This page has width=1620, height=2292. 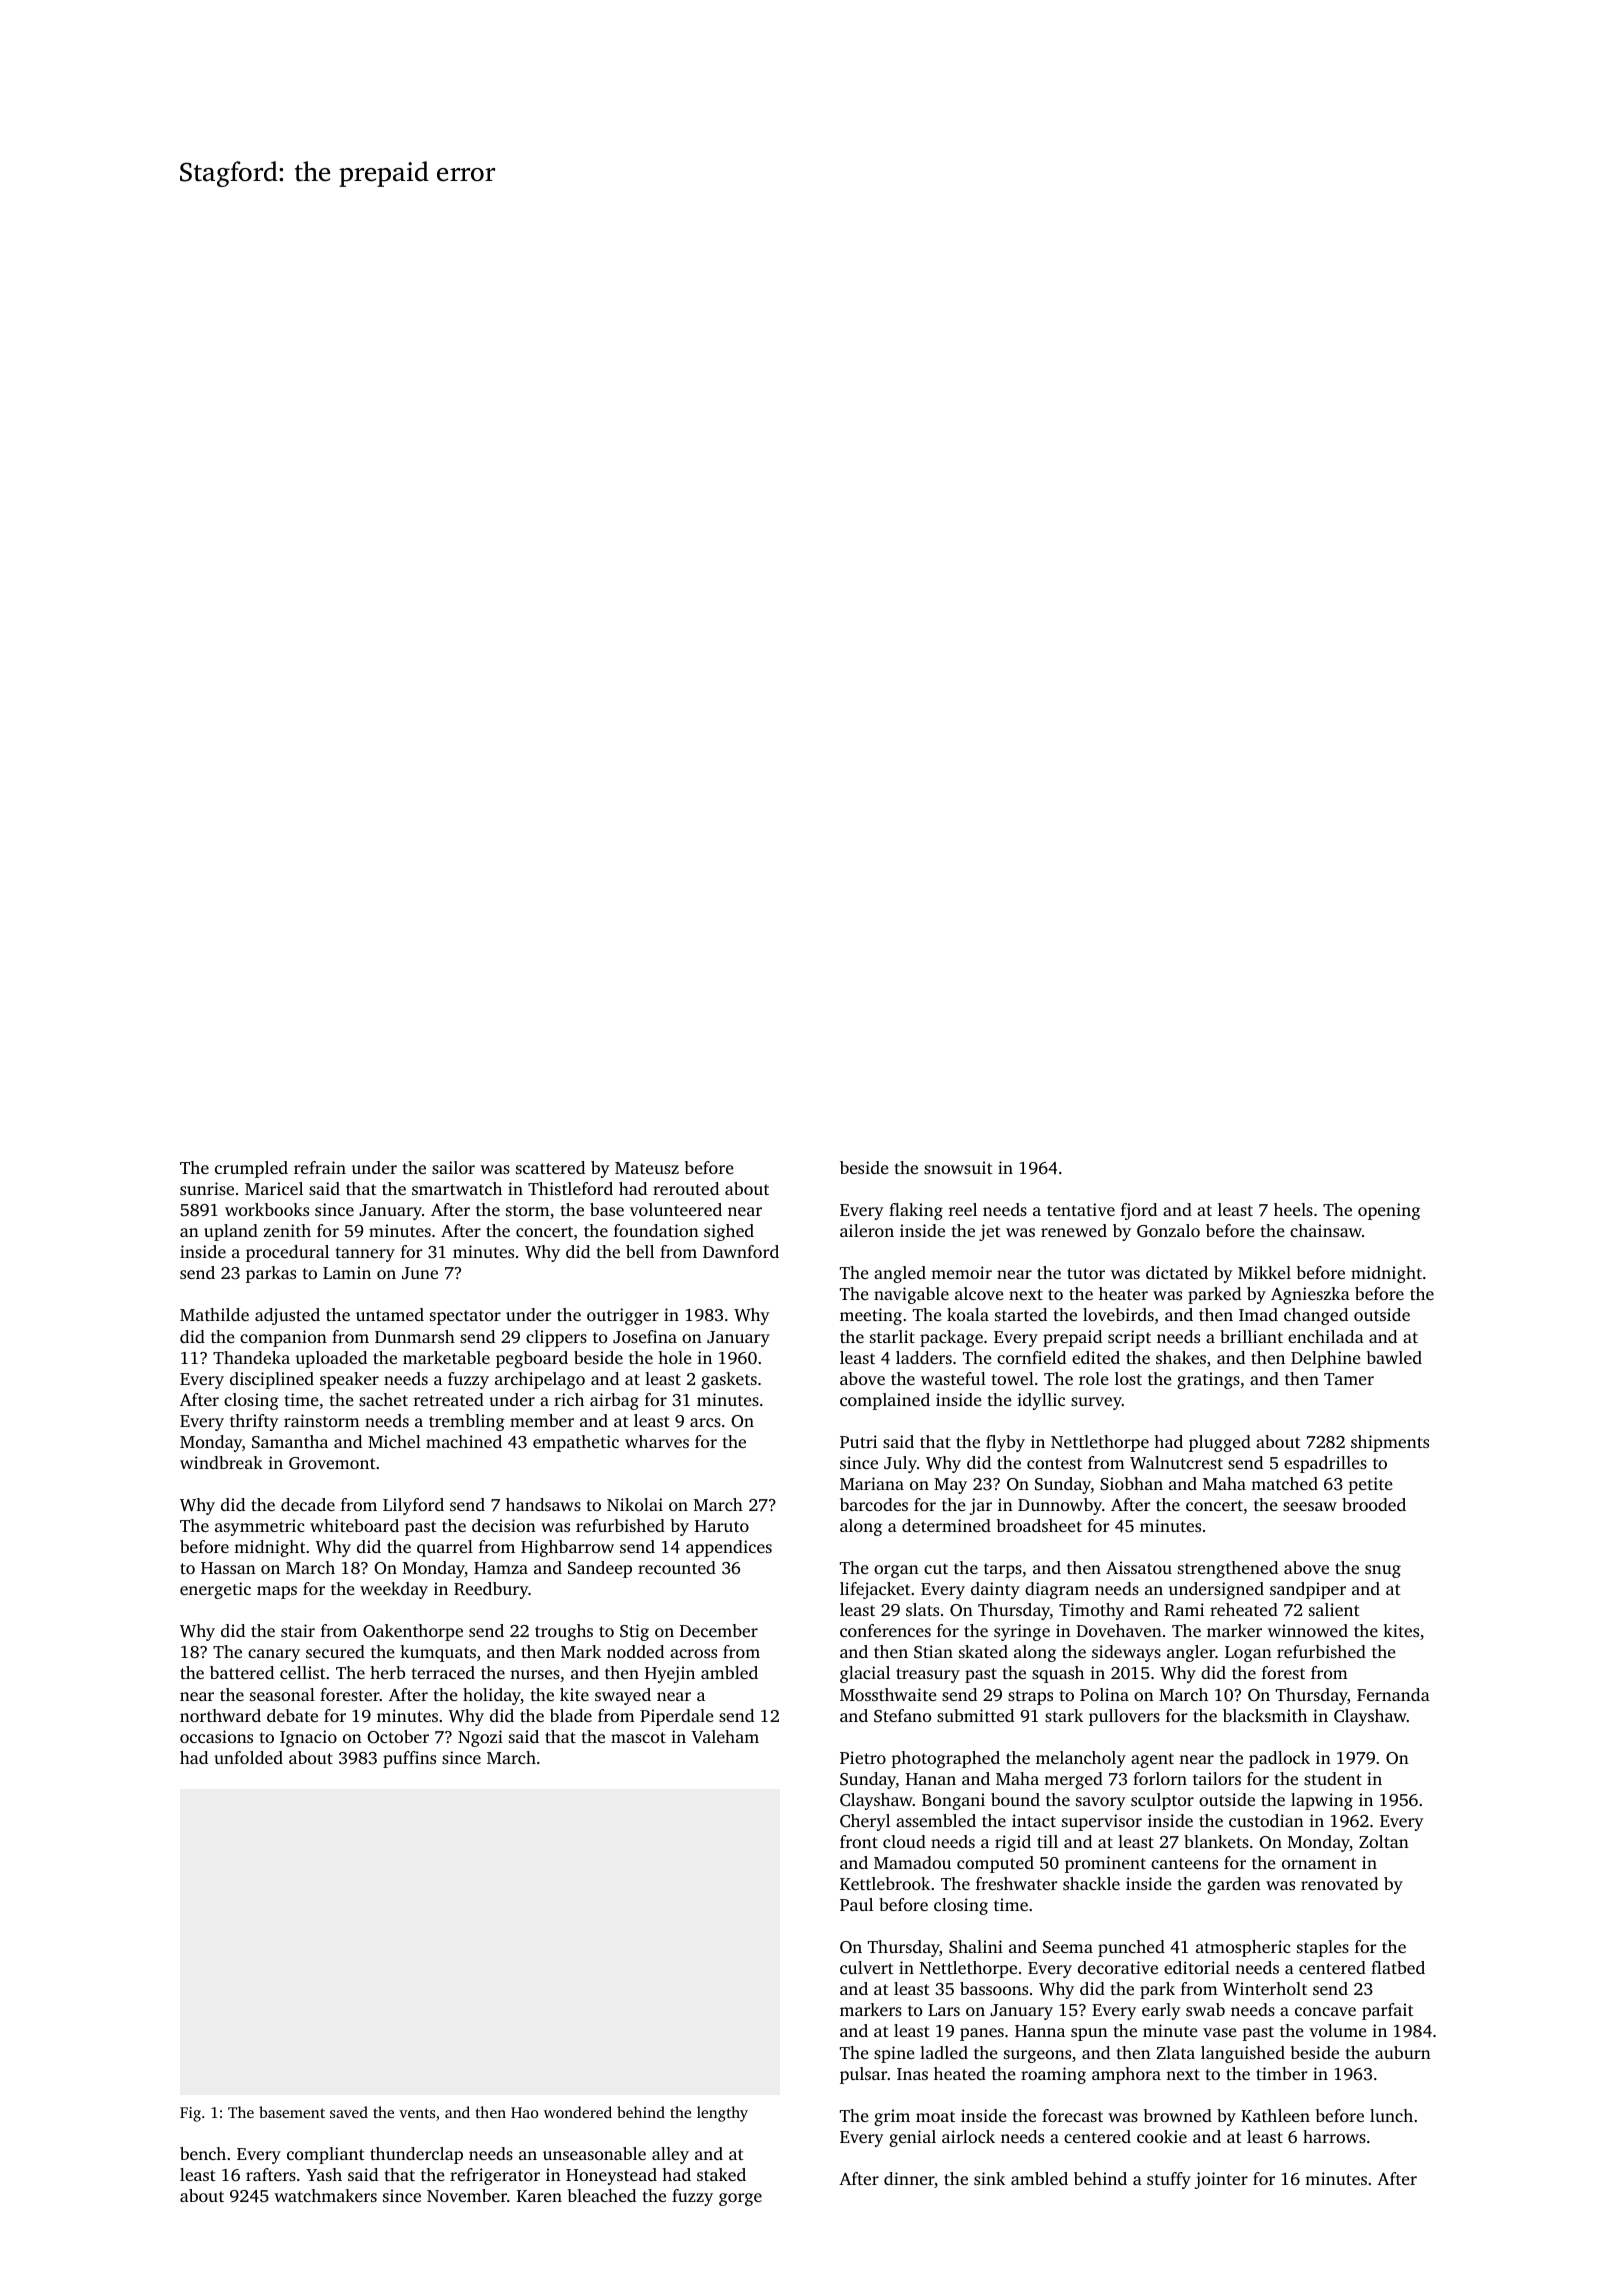 I want to click on puffins, so click(x=409, y=1759).
